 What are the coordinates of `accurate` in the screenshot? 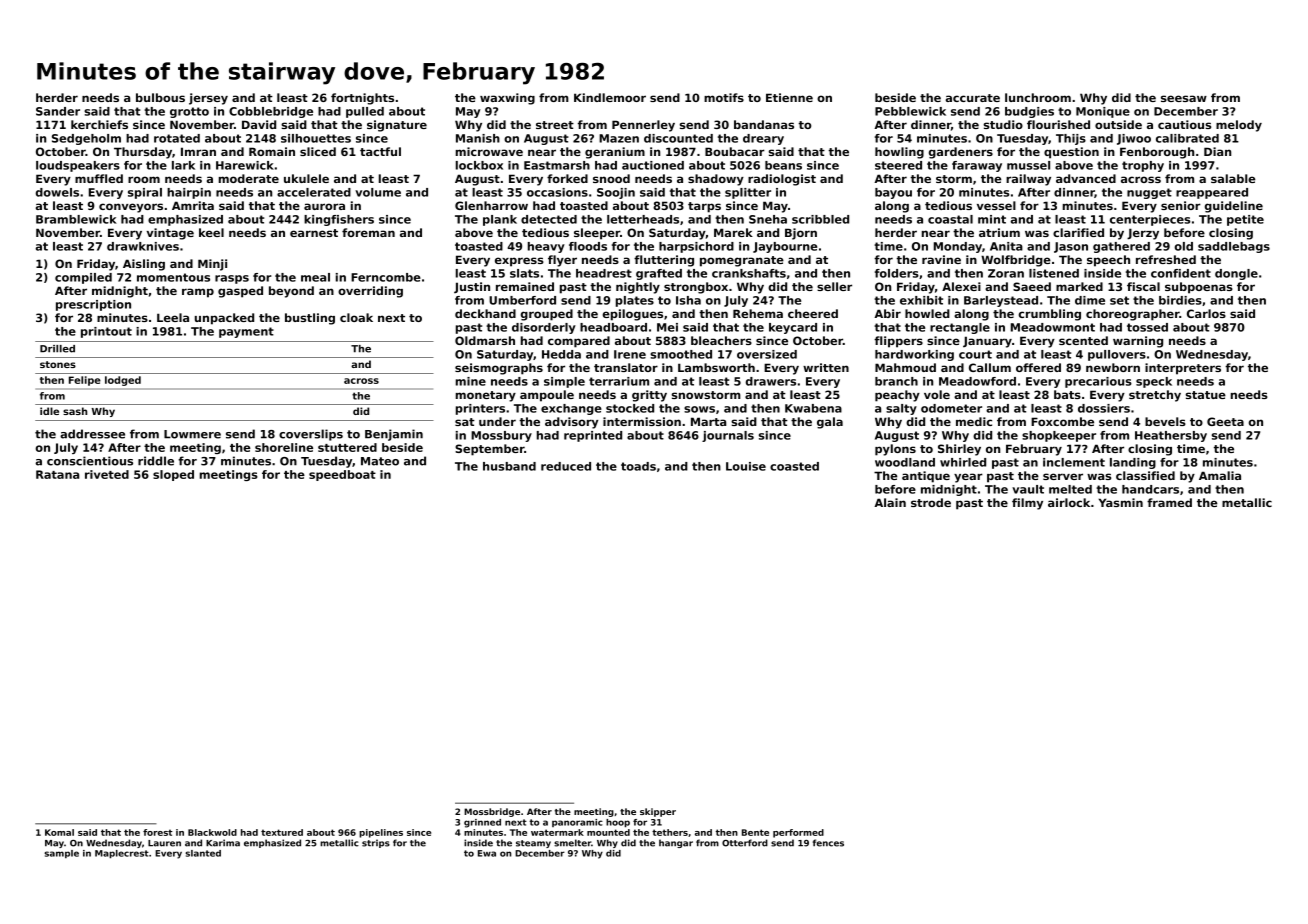 It's located at (973, 98).
